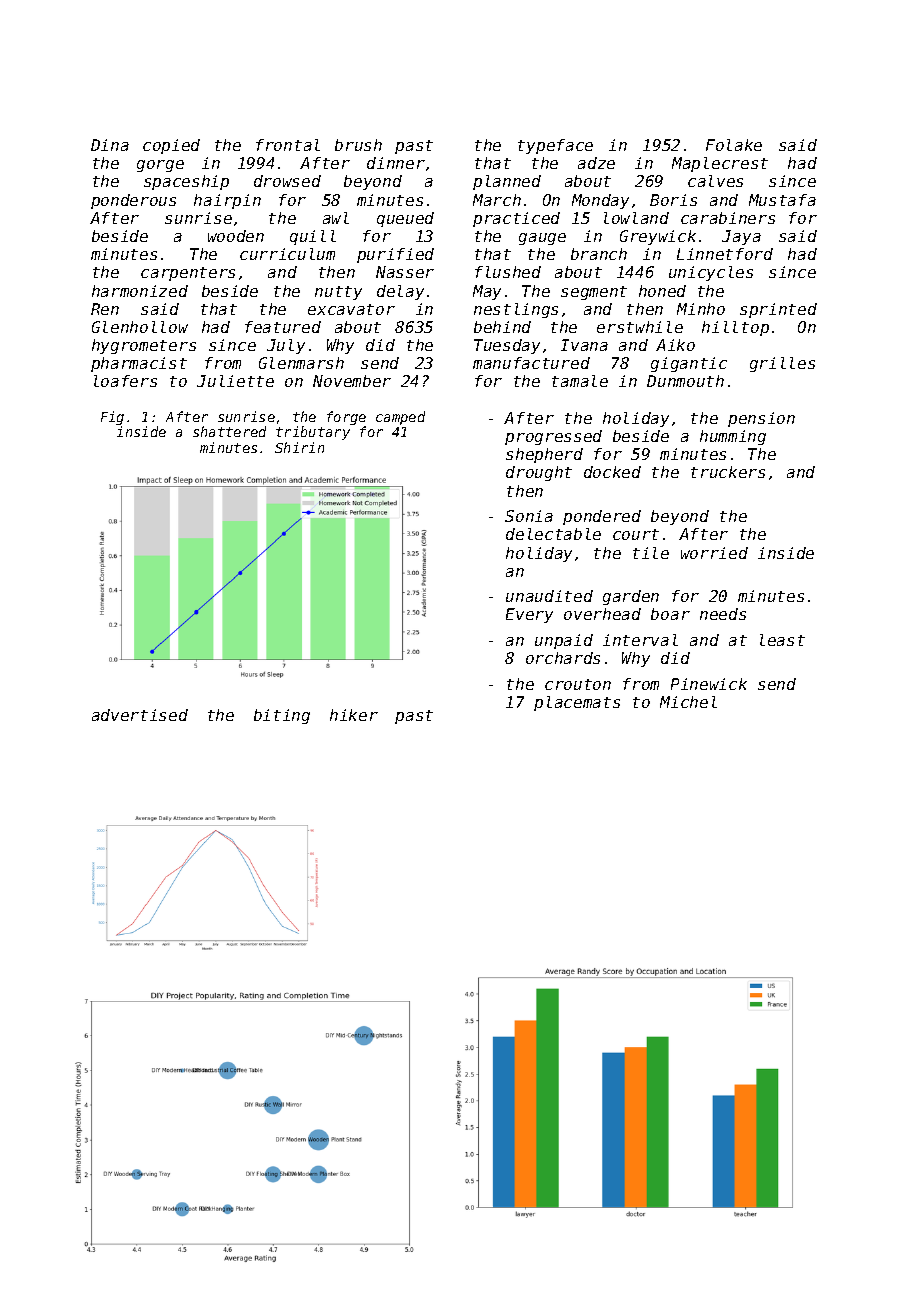 The image size is (908, 1316). I want to click on grilles, so click(782, 364).
